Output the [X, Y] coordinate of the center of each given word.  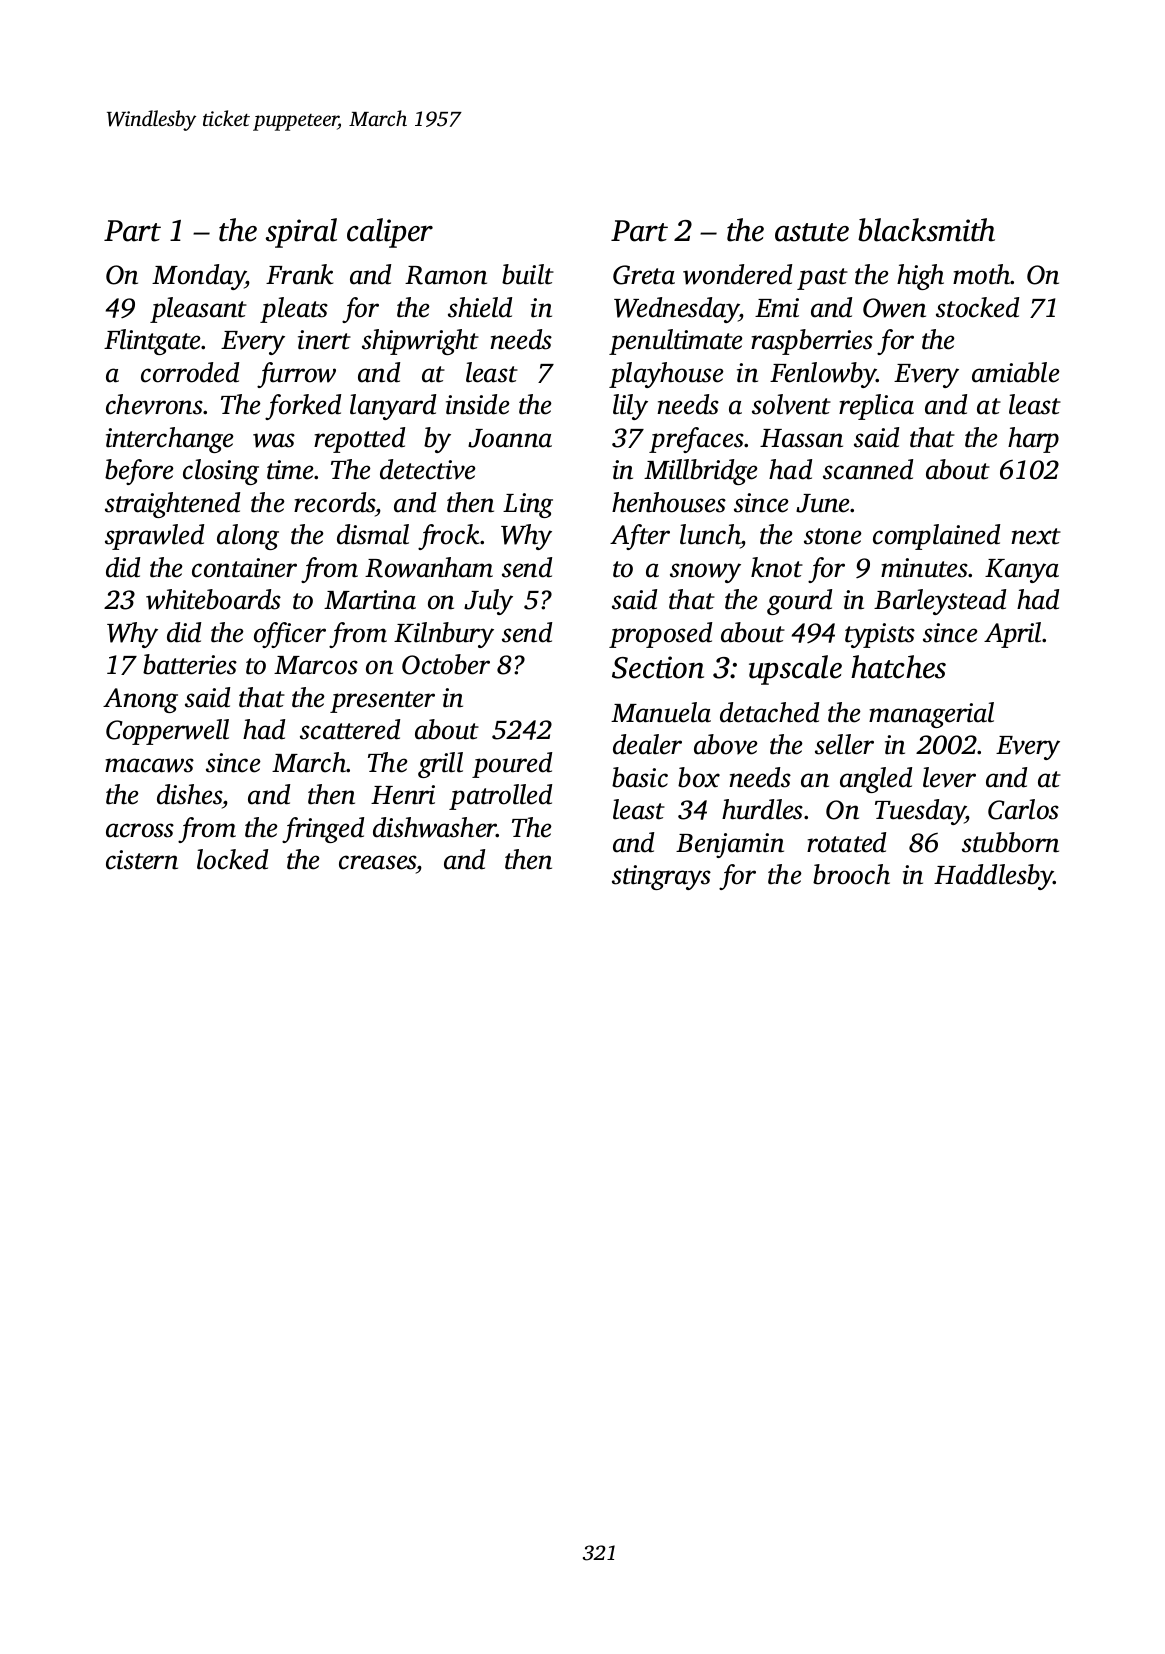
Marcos [316, 665]
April [1012, 635]
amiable [1016, 372]
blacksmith [926, 230]
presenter [382, 702]
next [1036, 536]
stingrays [661, 877]
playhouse [666, 375]
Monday [199, 277]
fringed [323, 830]
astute [812, 232]
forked [303, 407]
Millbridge [701, 472]
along [248, 537]
